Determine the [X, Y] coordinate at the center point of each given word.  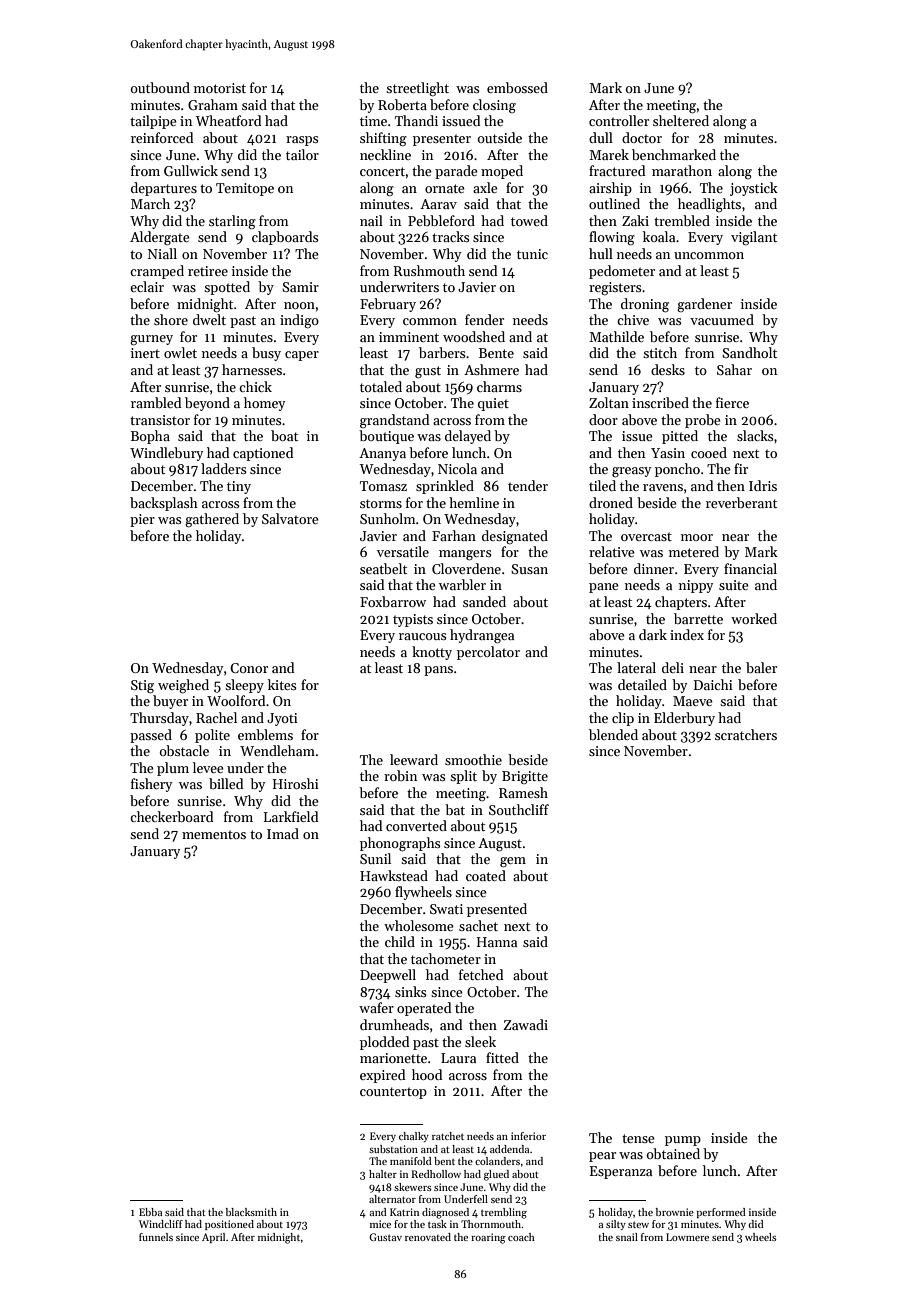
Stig [142, 687]
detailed [642, 684]
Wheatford [228, 120]
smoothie [473, 759]
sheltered [681, 120]
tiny [239, 487]
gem [513, 862]
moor [697, 537]
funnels [156, 1237]
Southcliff [519, 809]
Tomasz [383, 486]
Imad [283, 833]
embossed [517, 87]
